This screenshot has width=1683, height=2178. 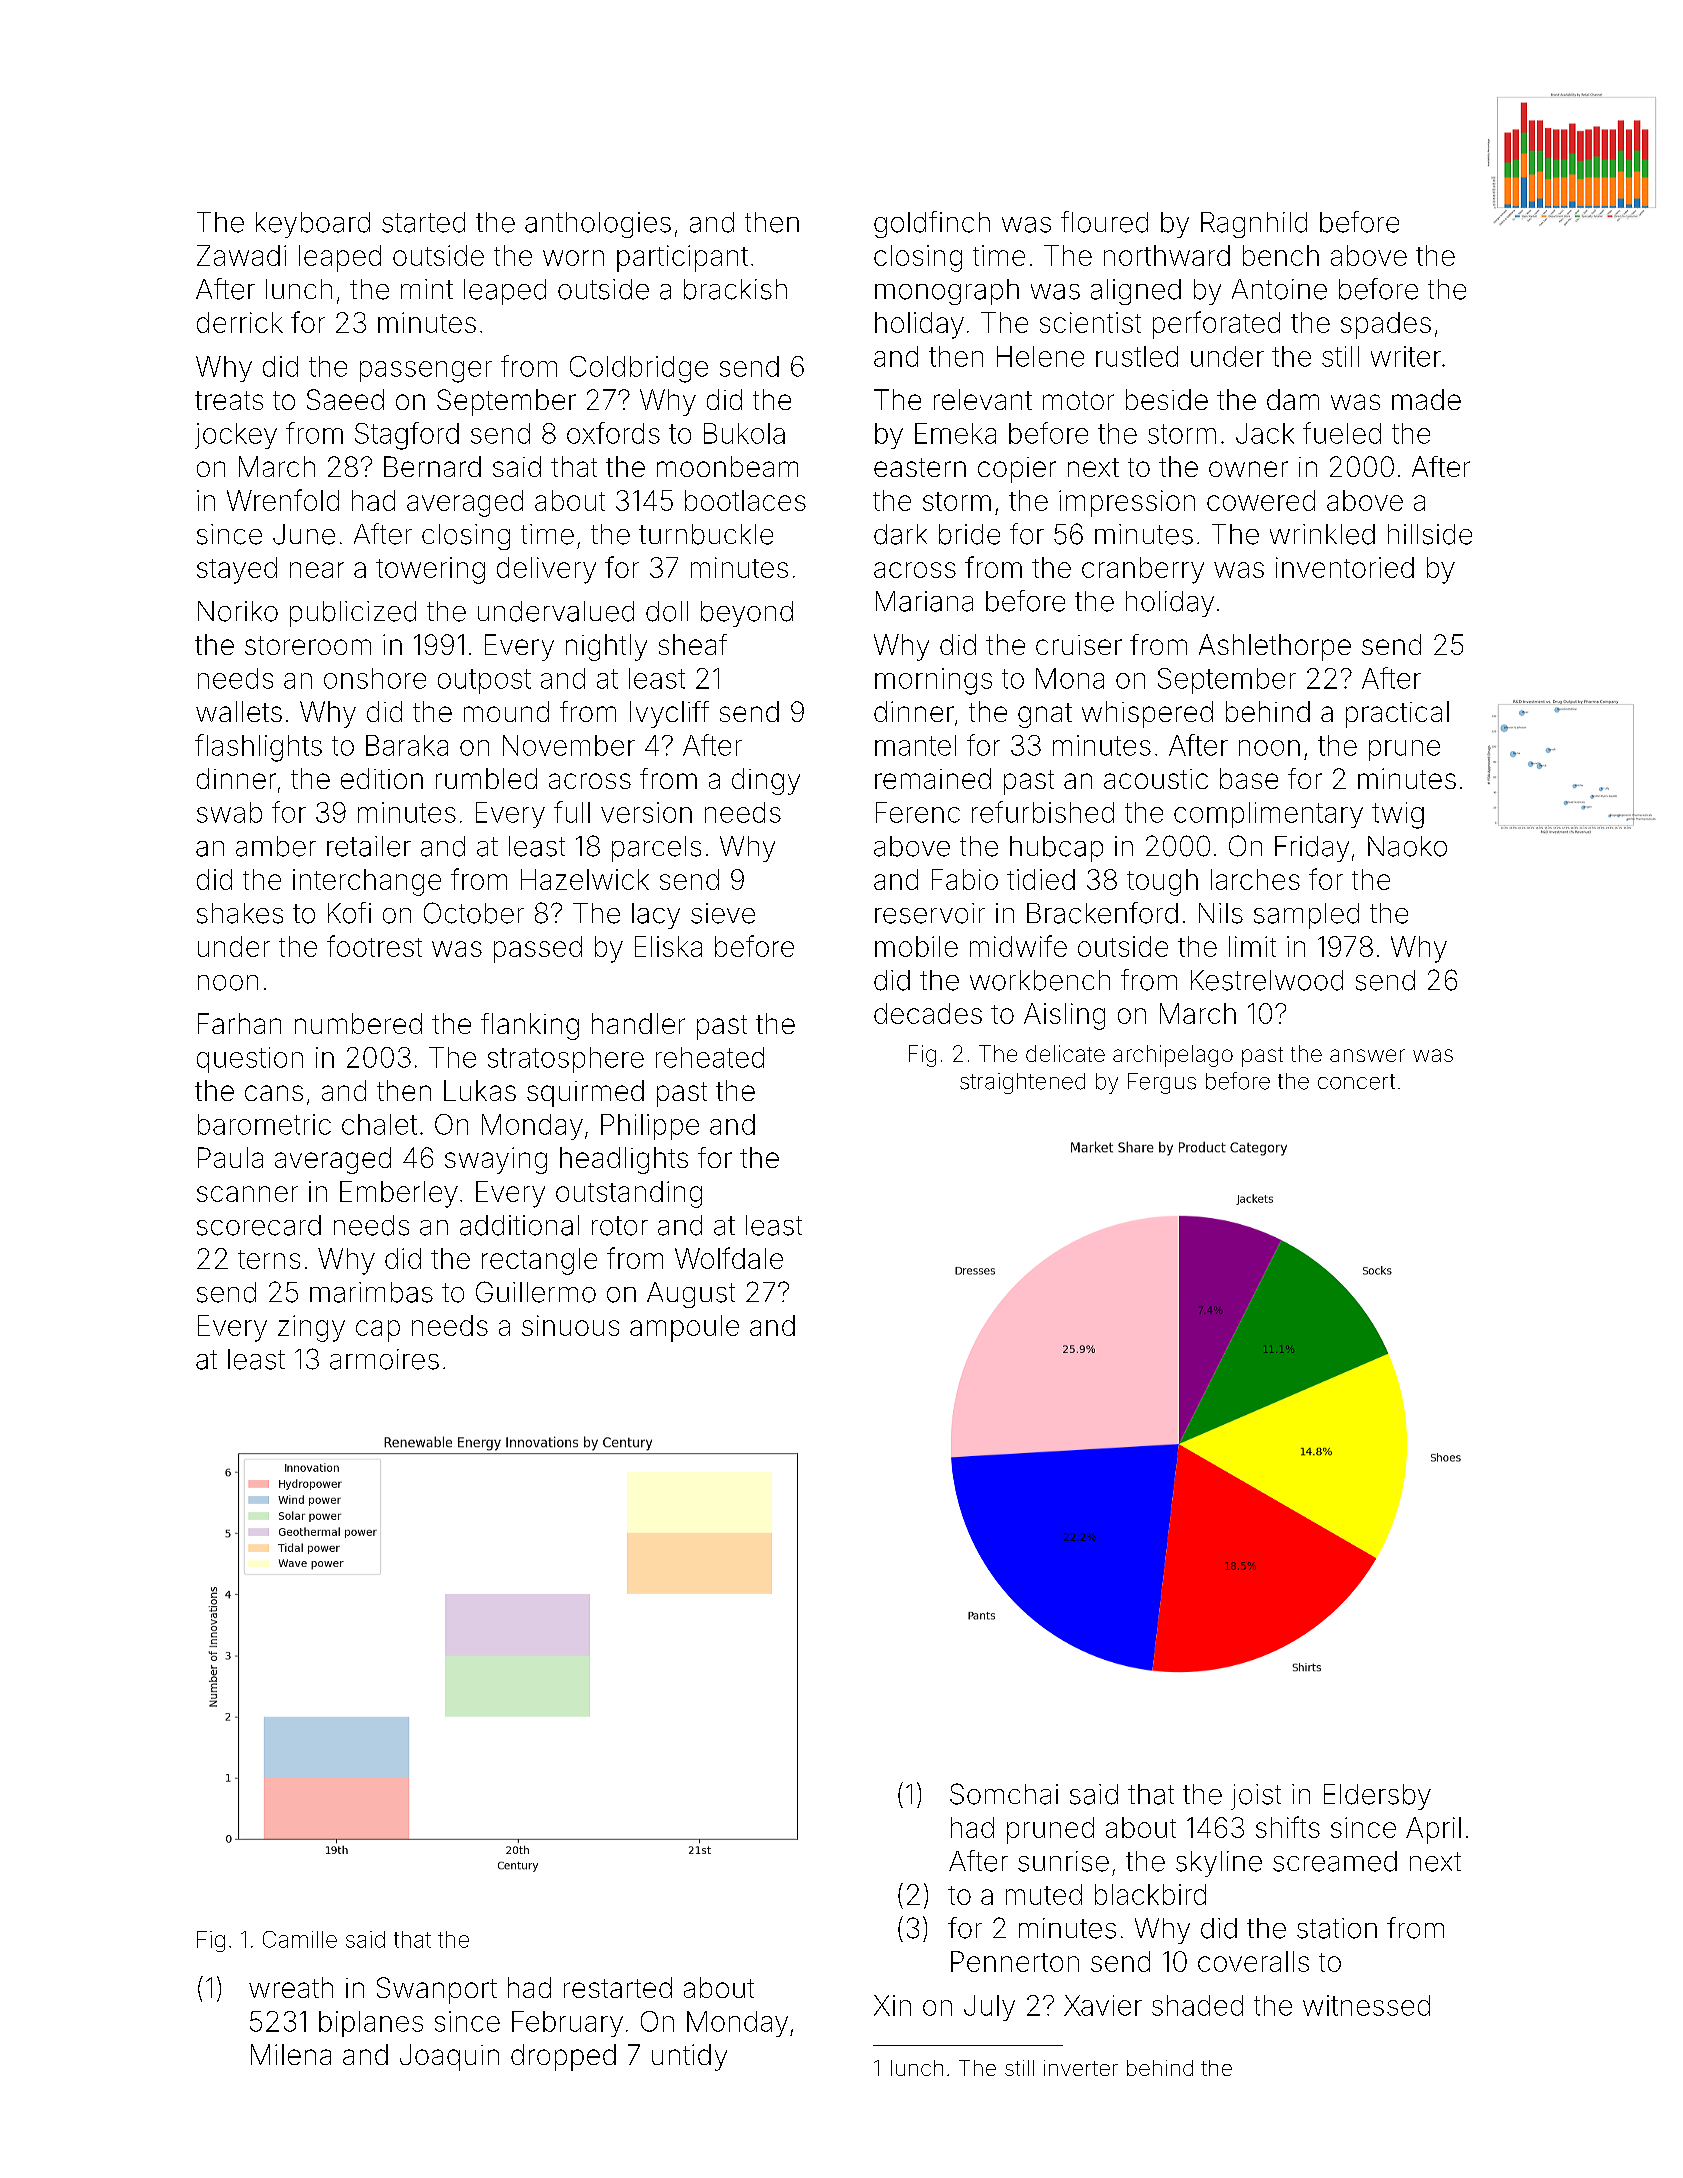 What do you see at coordinates (1104, 222) in the screenshot?
I see `floured` at bounding box center [1104, 222].
